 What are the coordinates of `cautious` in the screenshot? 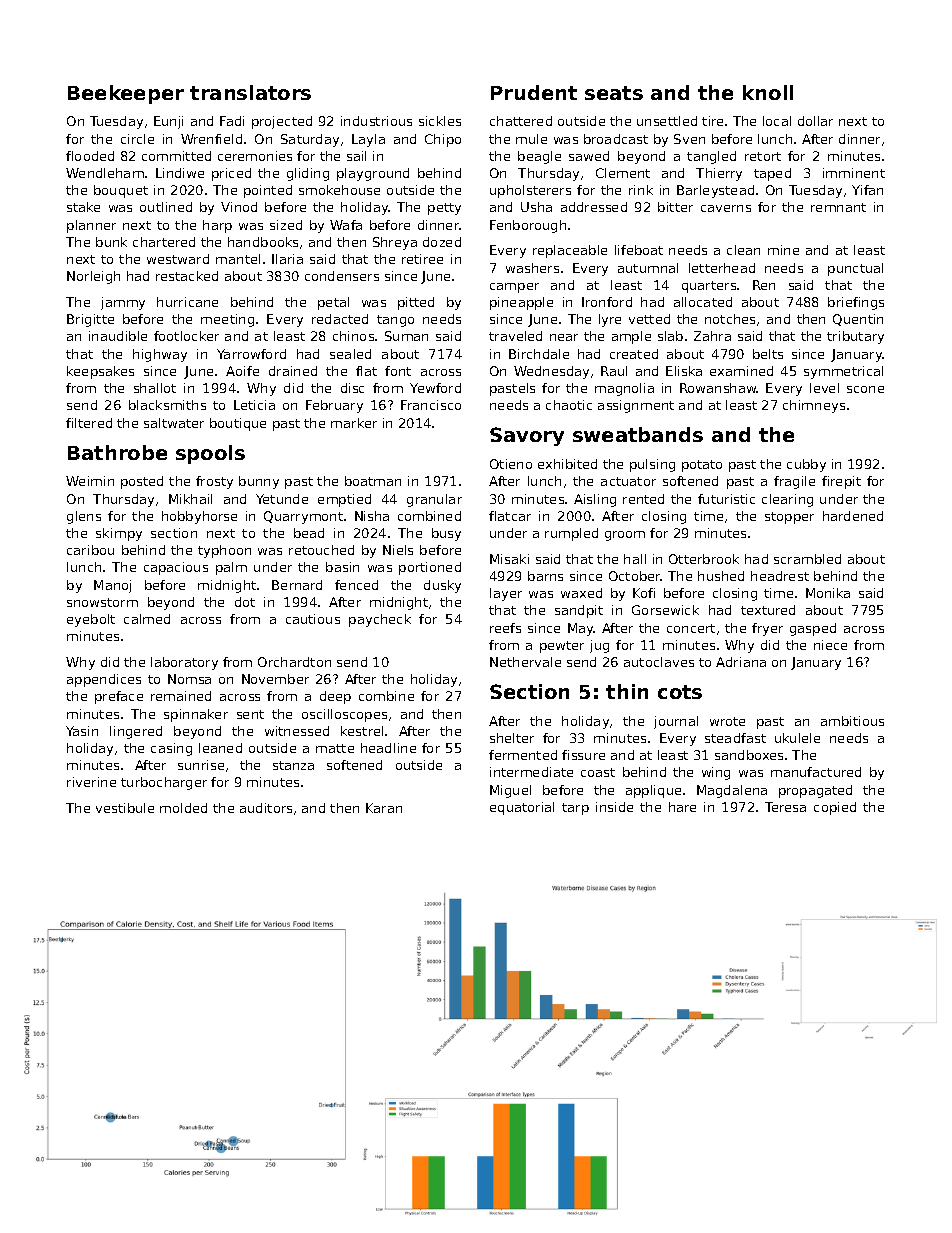 It's located at (313, 619).
